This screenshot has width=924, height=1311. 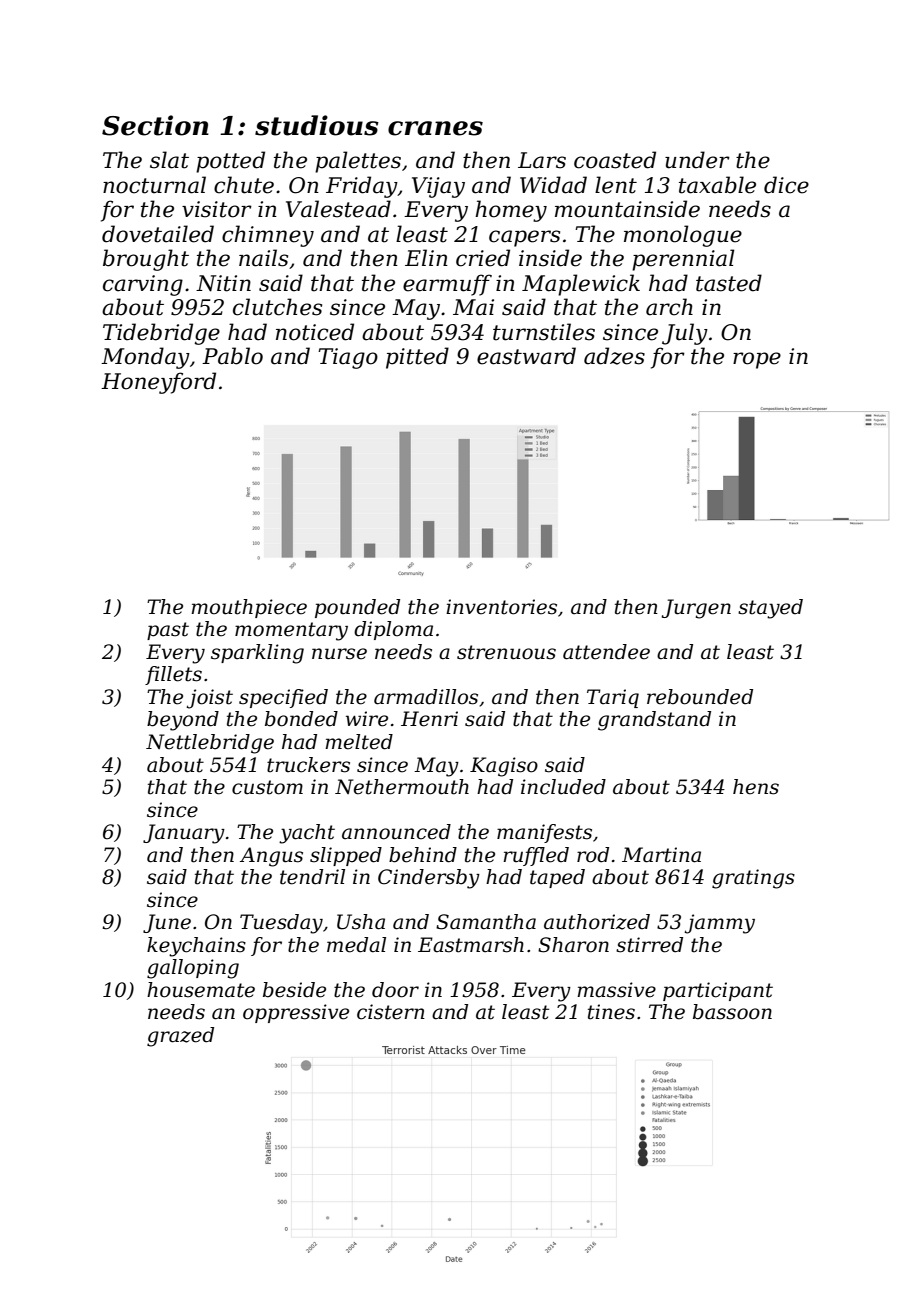 I want to click on grazed, so click(x=180, y=1037).
